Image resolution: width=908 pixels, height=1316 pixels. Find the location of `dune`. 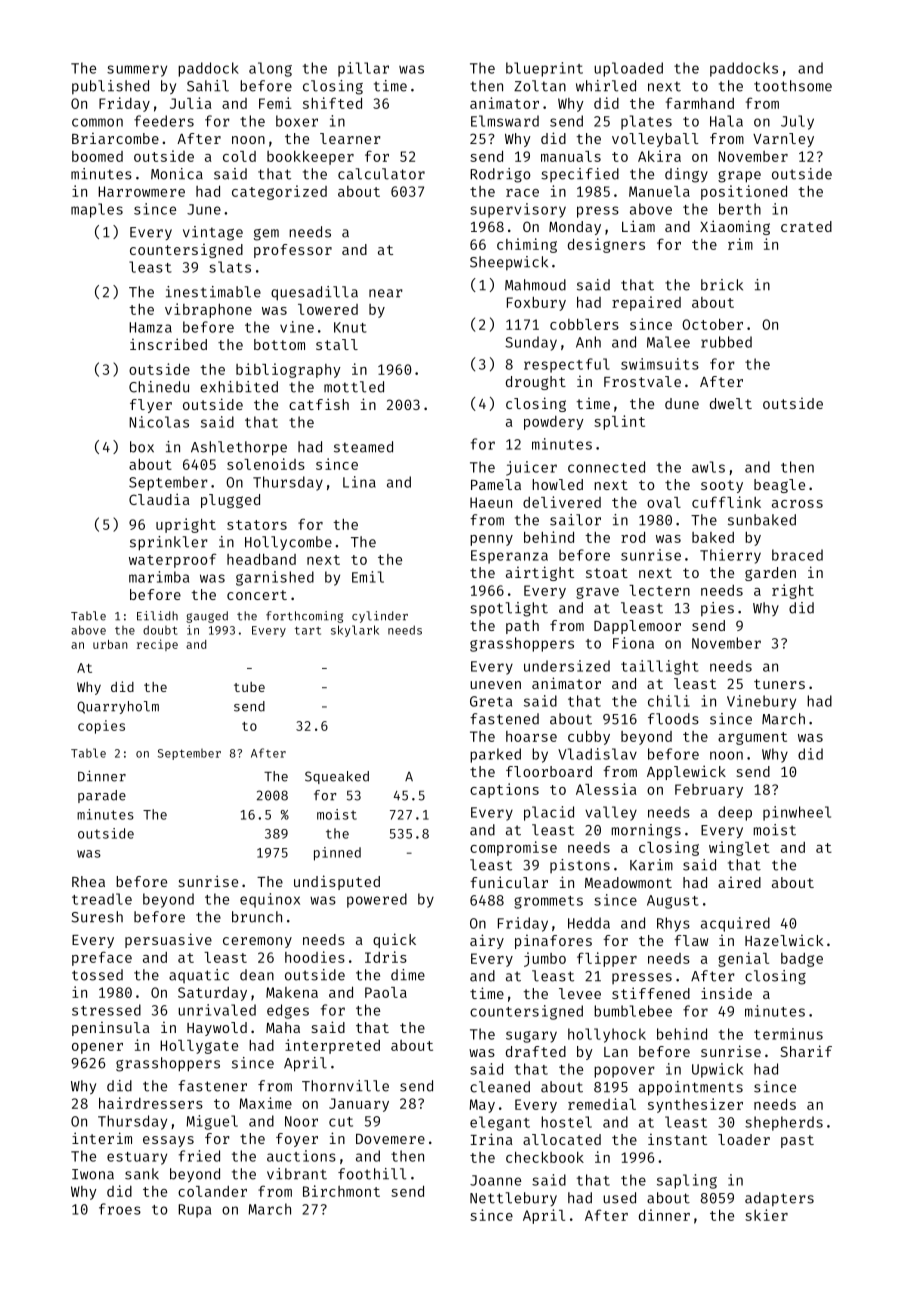

dune is located at coordinates (682, 403).
